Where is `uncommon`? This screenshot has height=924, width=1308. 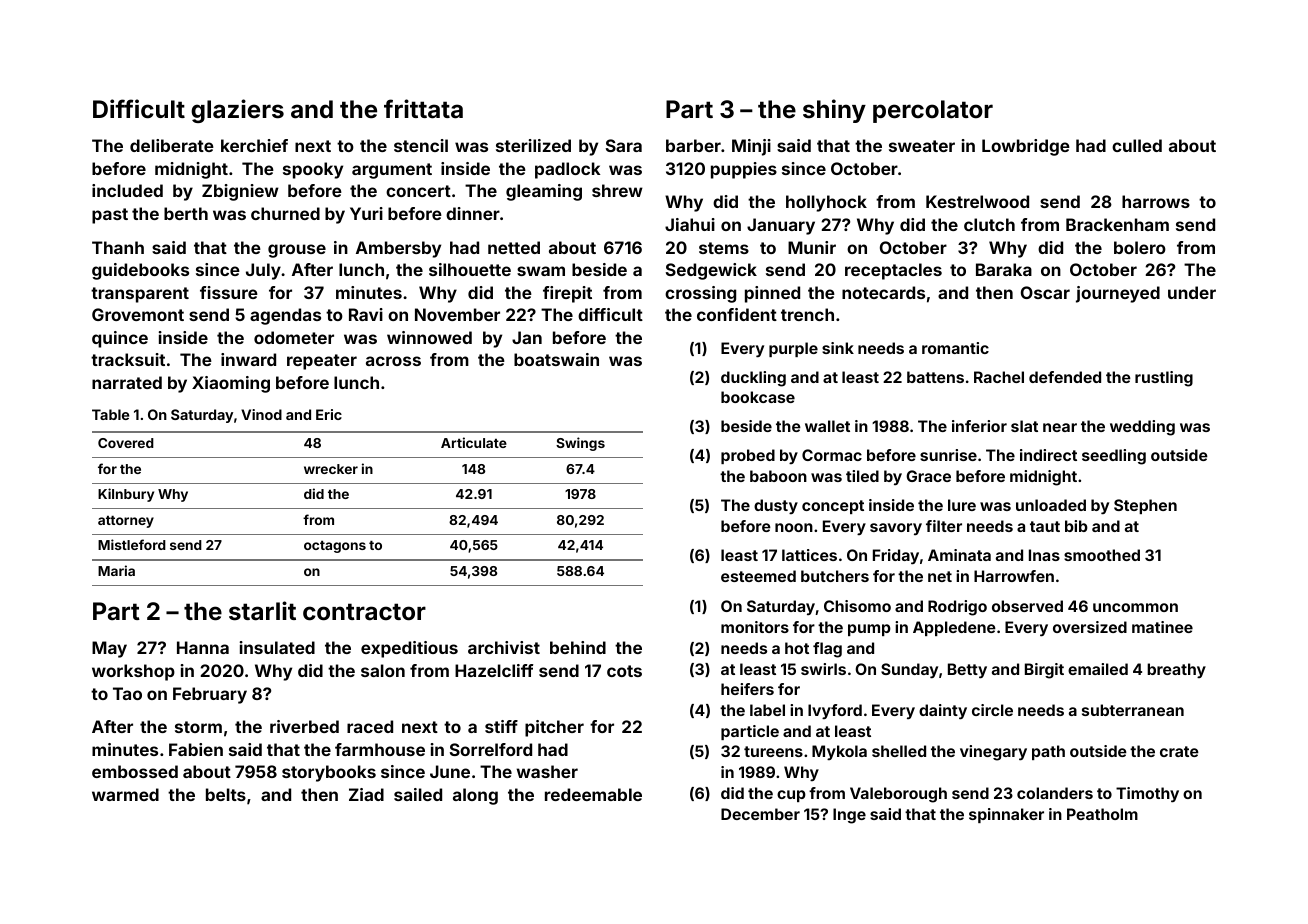
uncommon is located at coordinates (1135, 607).
